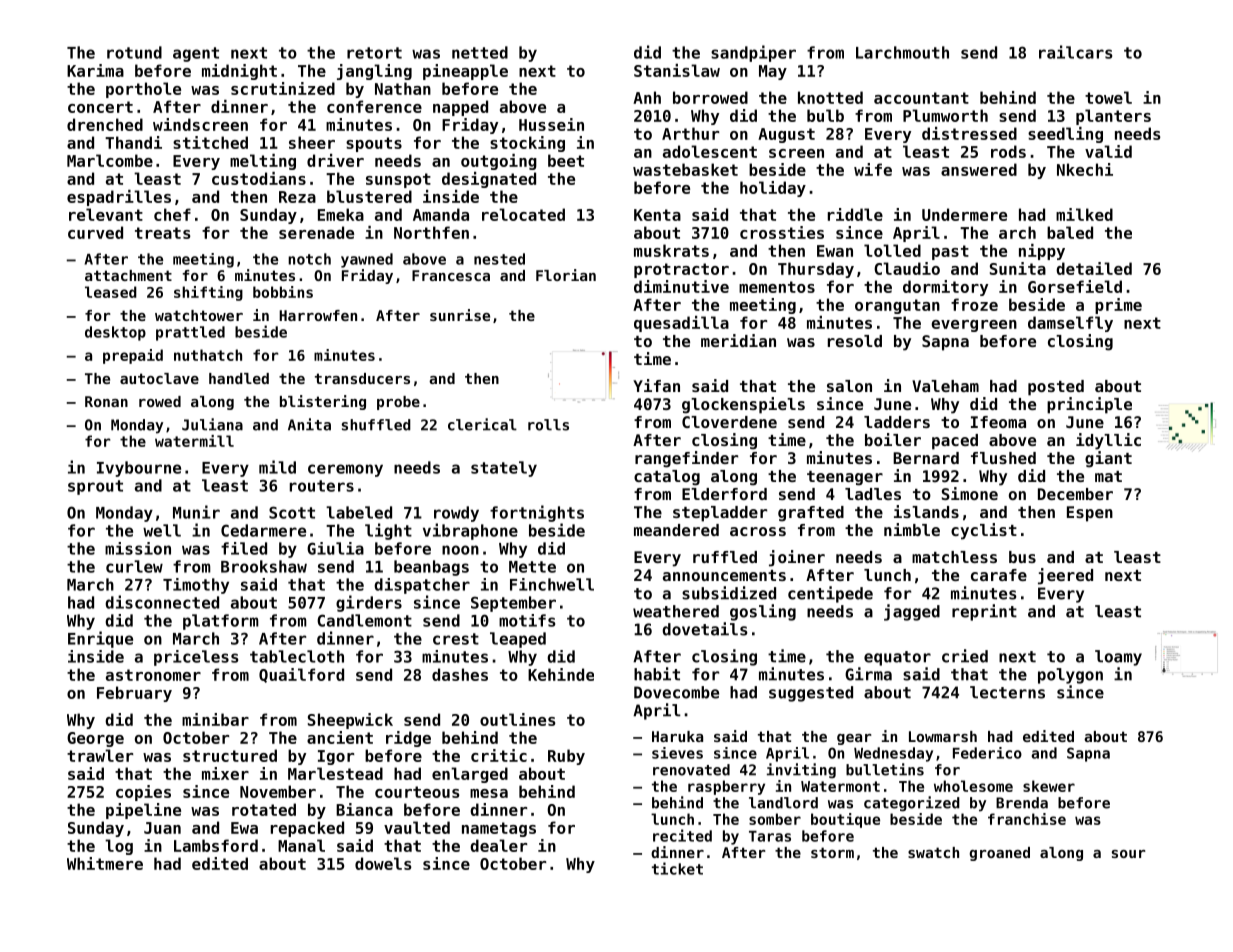  What do you see at coordinates (724, 494) in the screenshot?
I see `Elderford` at bounding box center [724, 494].
